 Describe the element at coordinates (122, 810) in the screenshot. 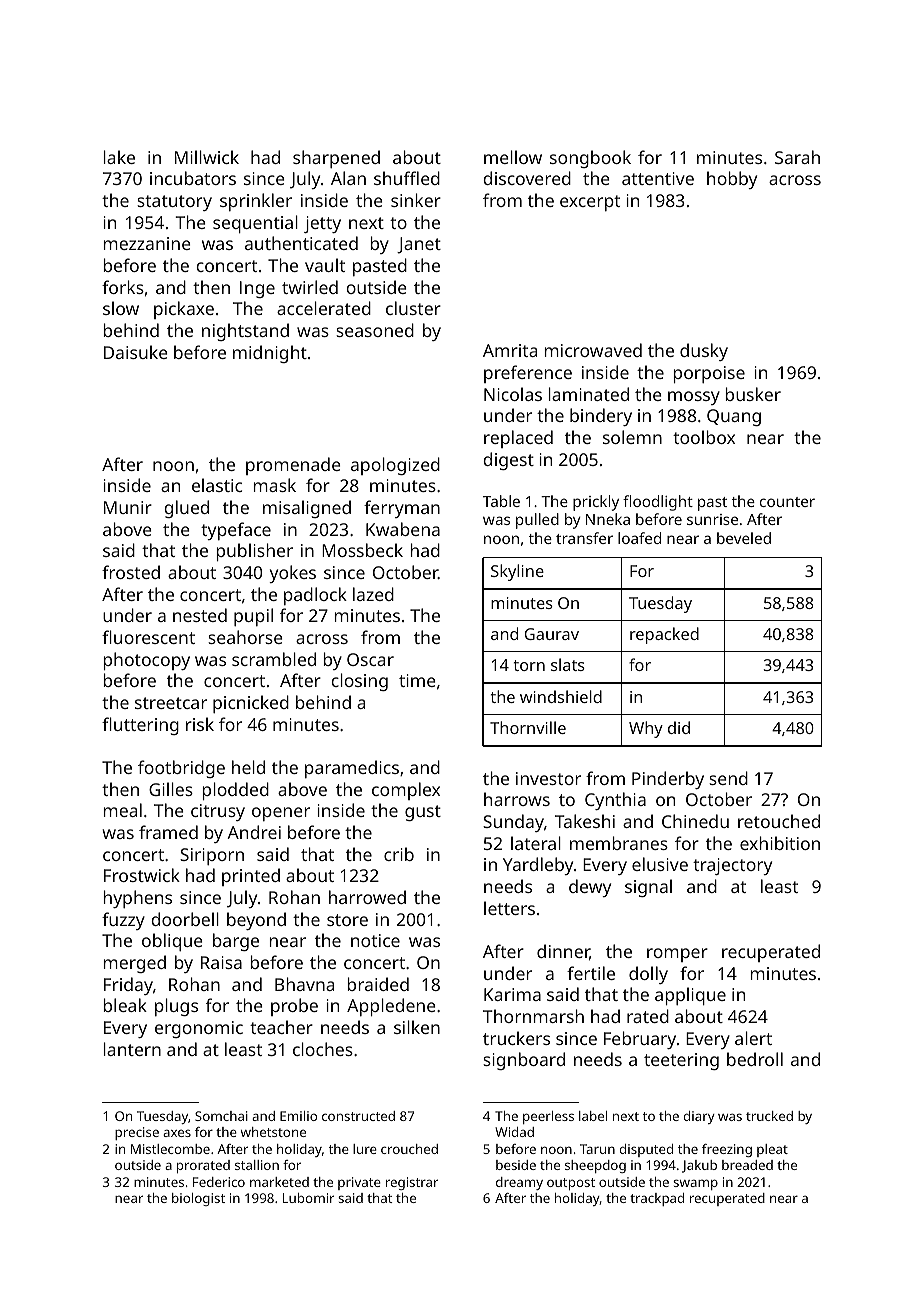

I see `meal` at that location.
